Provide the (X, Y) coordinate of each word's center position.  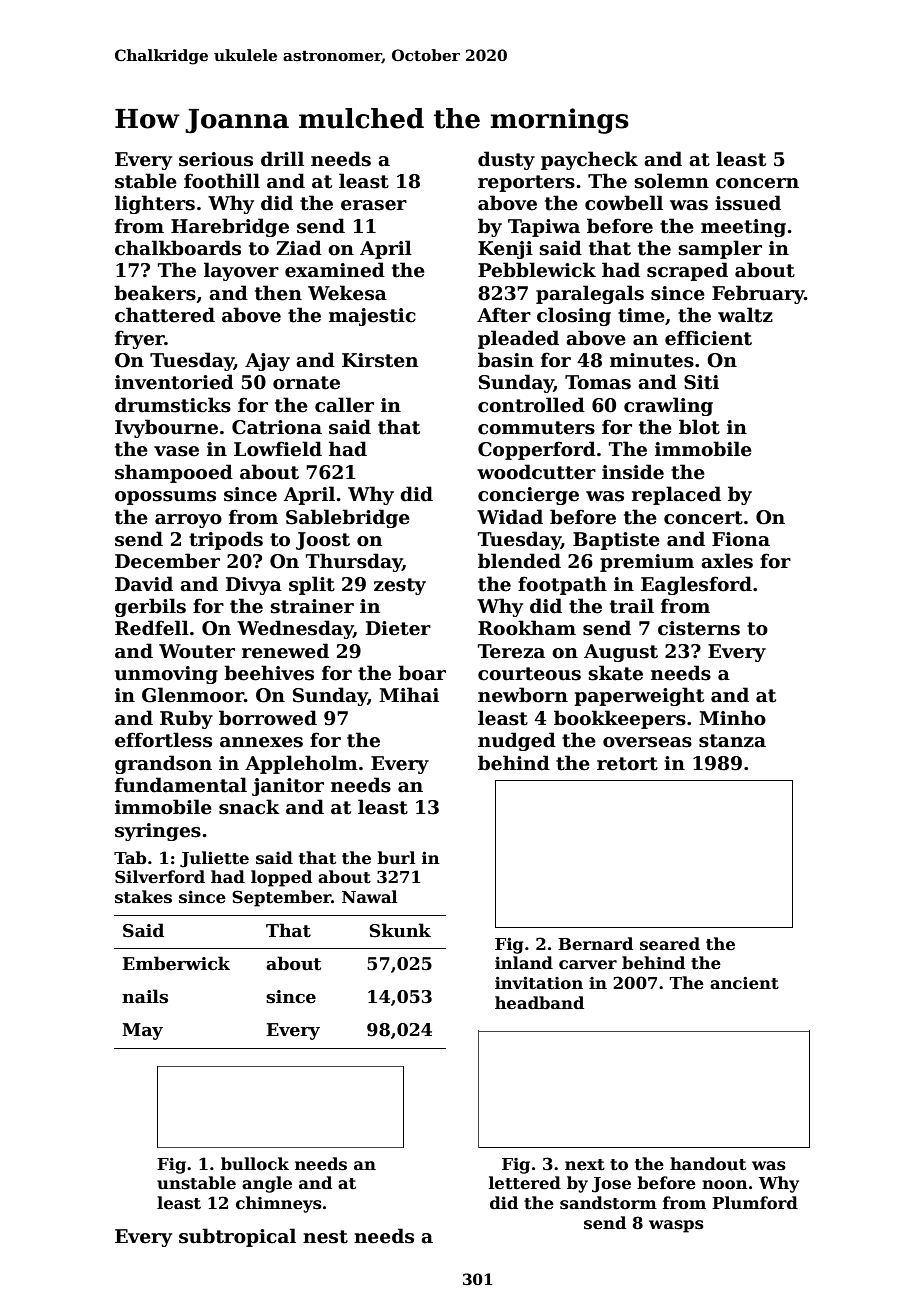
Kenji (505, 250)
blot (699, 427)
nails (145, 996)
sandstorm (608, 1203)
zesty (400, 586)
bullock (255, 1164)
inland (524, 962)
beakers (155, 293)
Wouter (197, 651)
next (585, 1165)
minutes (652, 360)
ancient (744, 983)
